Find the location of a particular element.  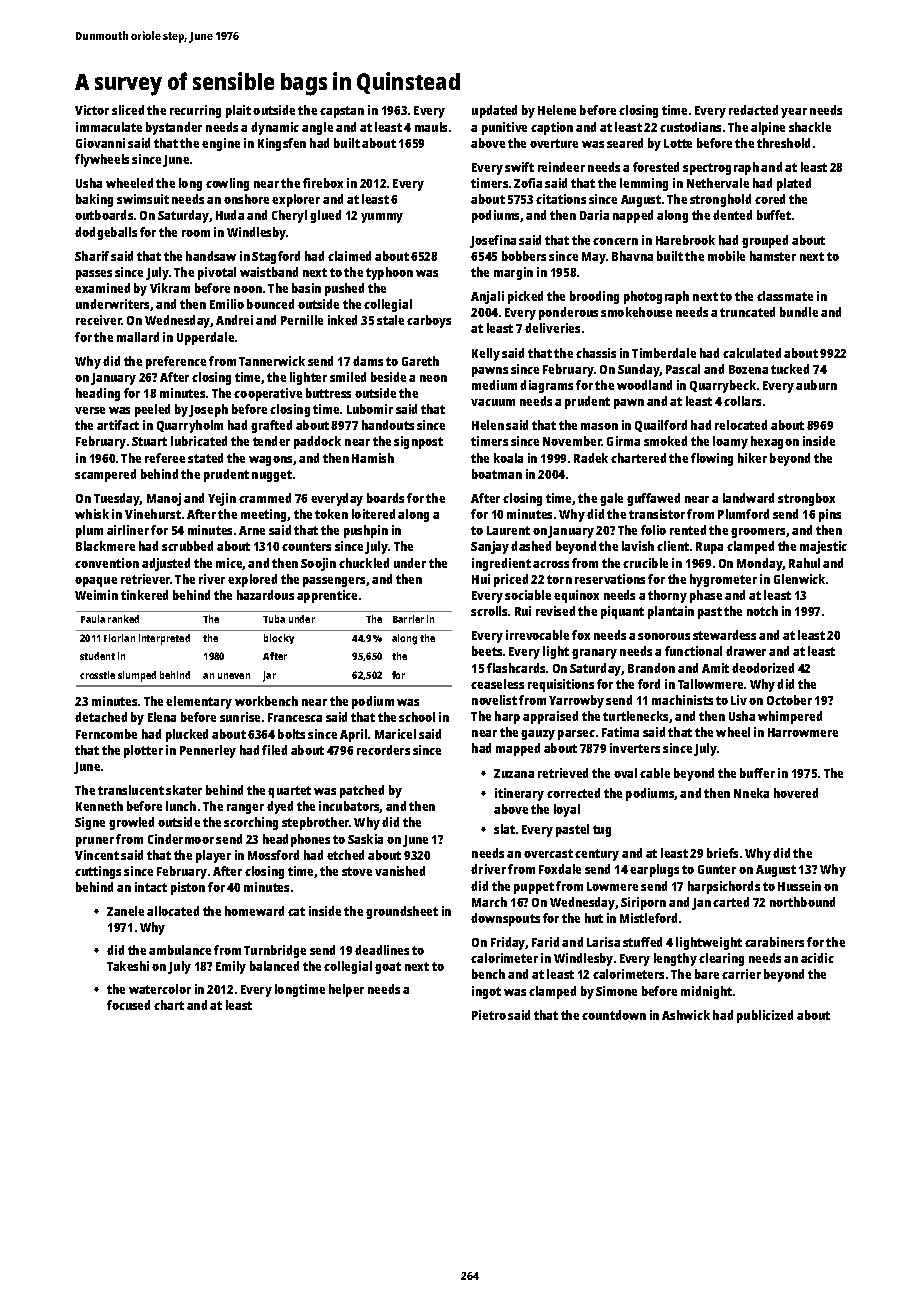

Manoj is located at coordinates (164, 499).
